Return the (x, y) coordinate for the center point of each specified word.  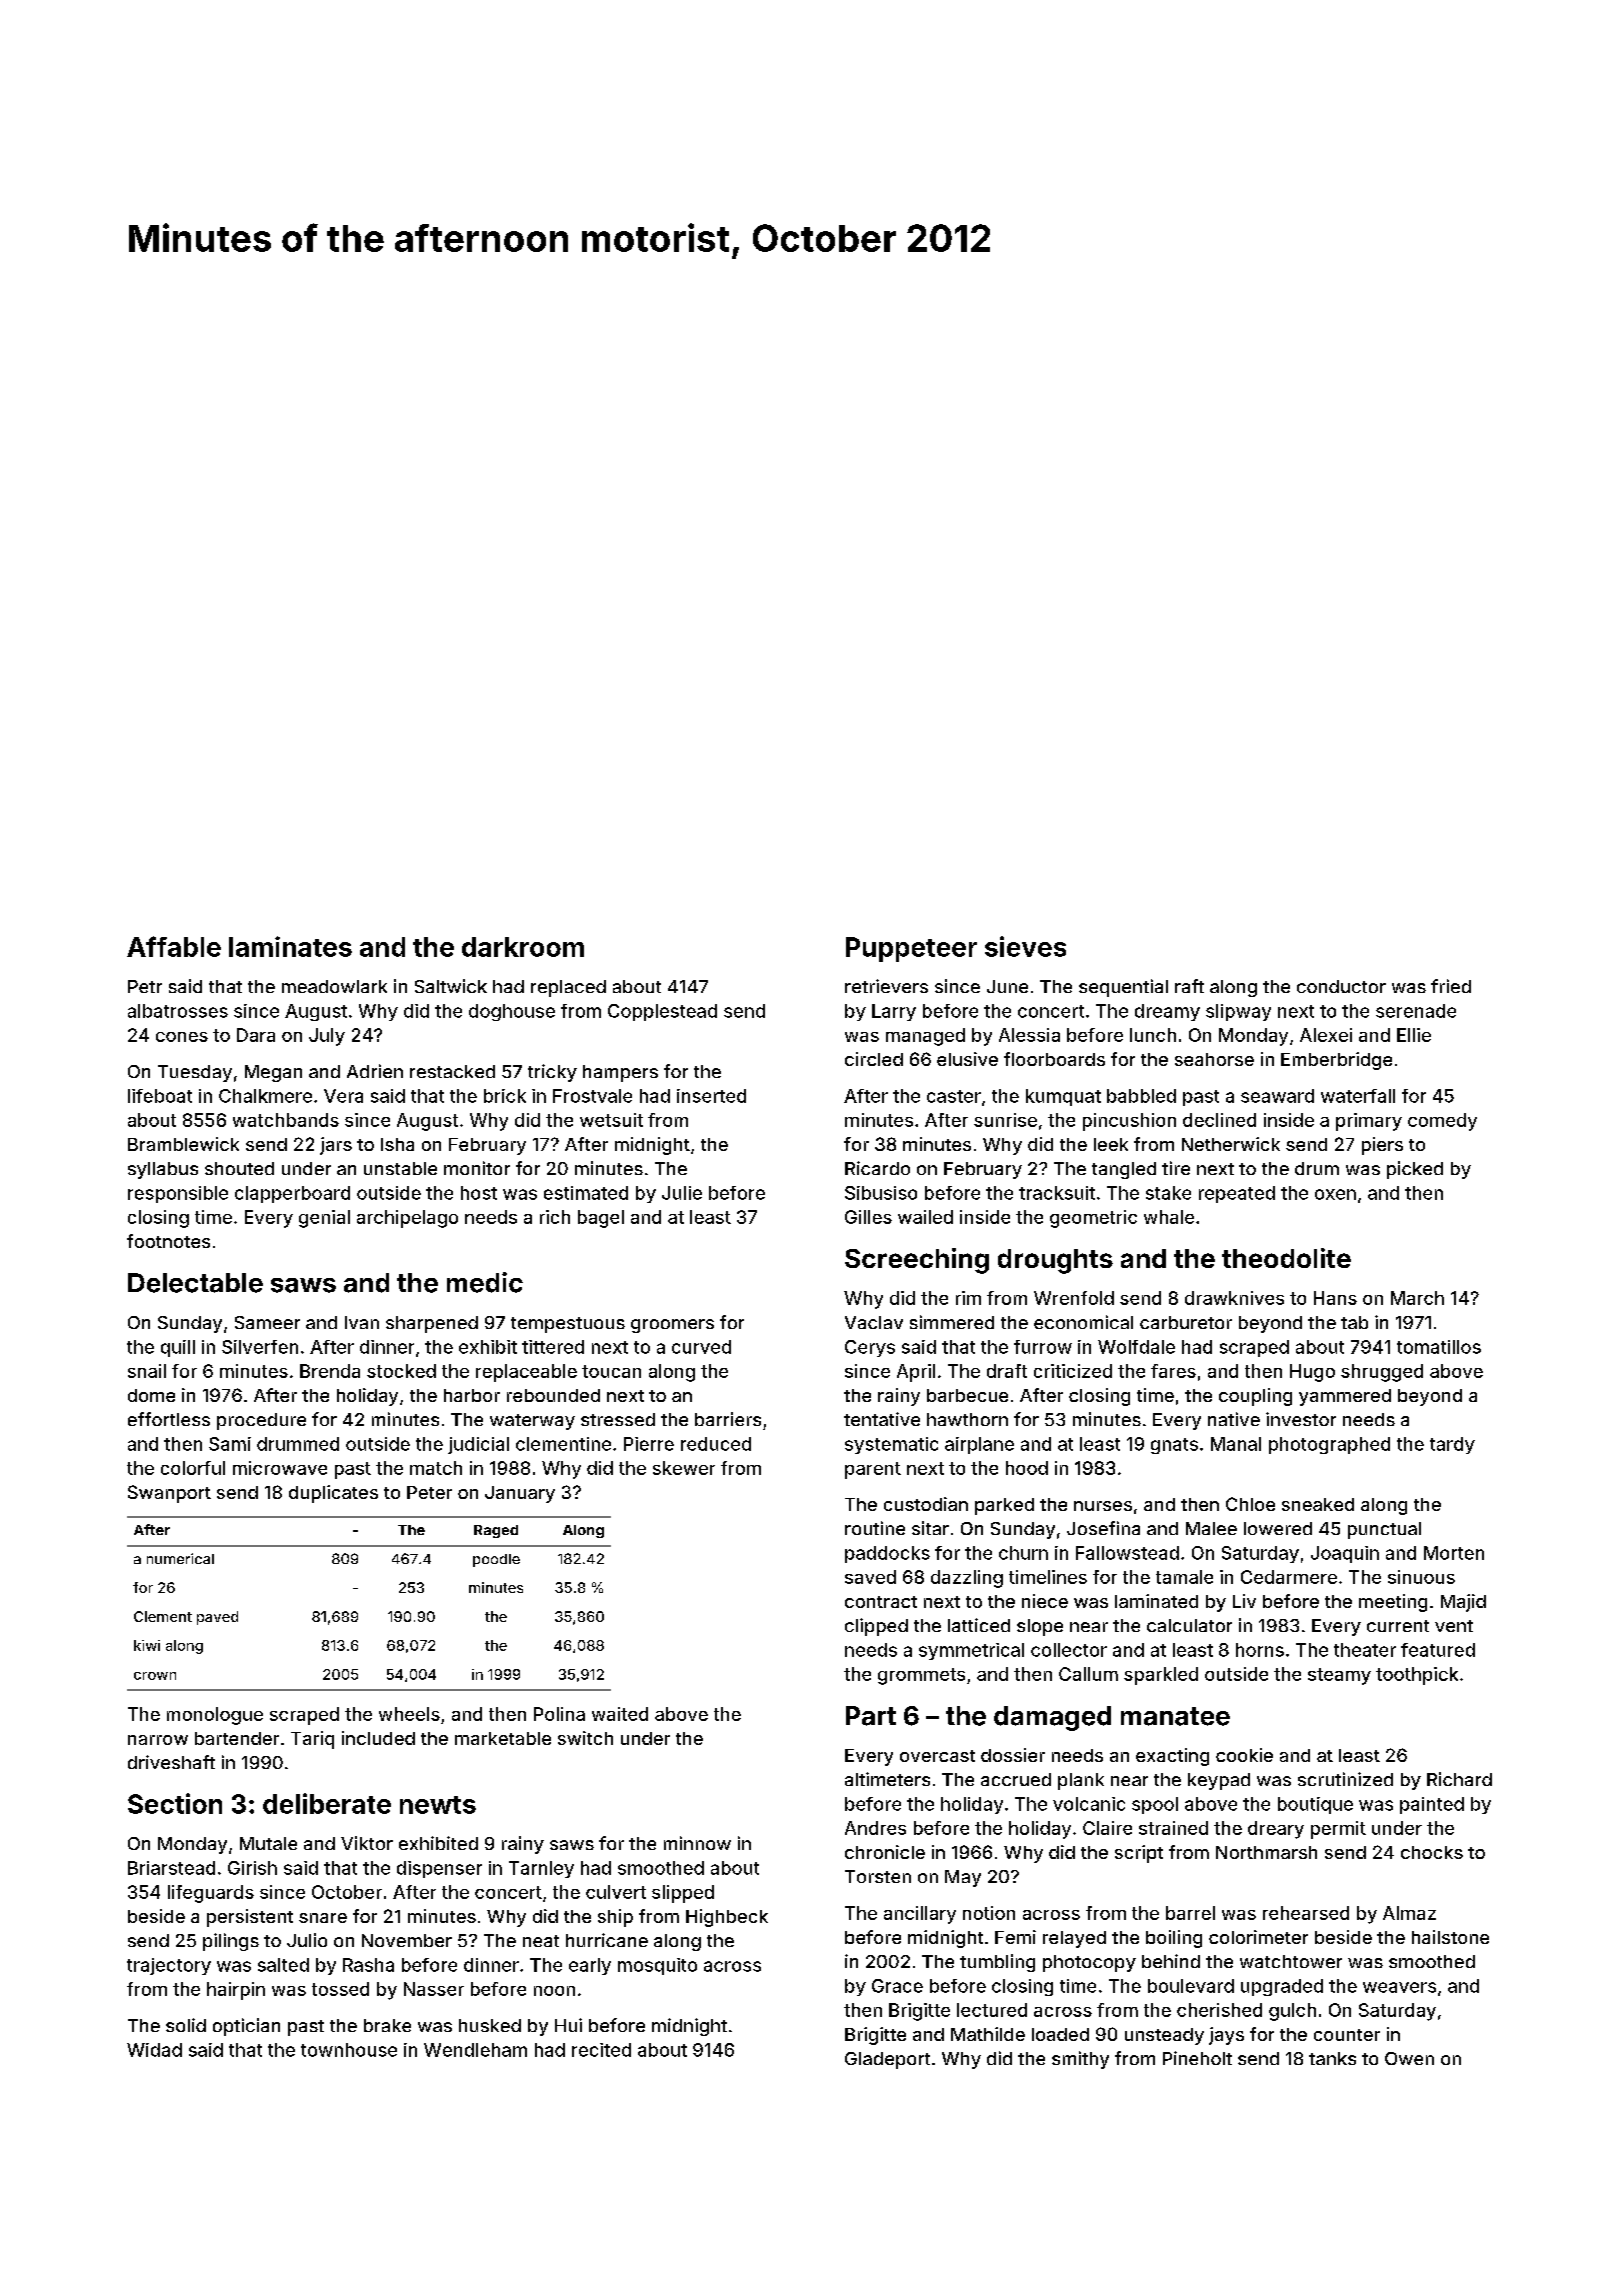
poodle (496, 1560)
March (1417, 1298)
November (407, 1940)
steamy (1339, 1676)
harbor (472, 1395)
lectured (992, 2010)
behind (1171, 1961)
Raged (496, 1531)
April (916, 1373)
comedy (1442, 1122)
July (327, 1037)
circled (874, 1059)
